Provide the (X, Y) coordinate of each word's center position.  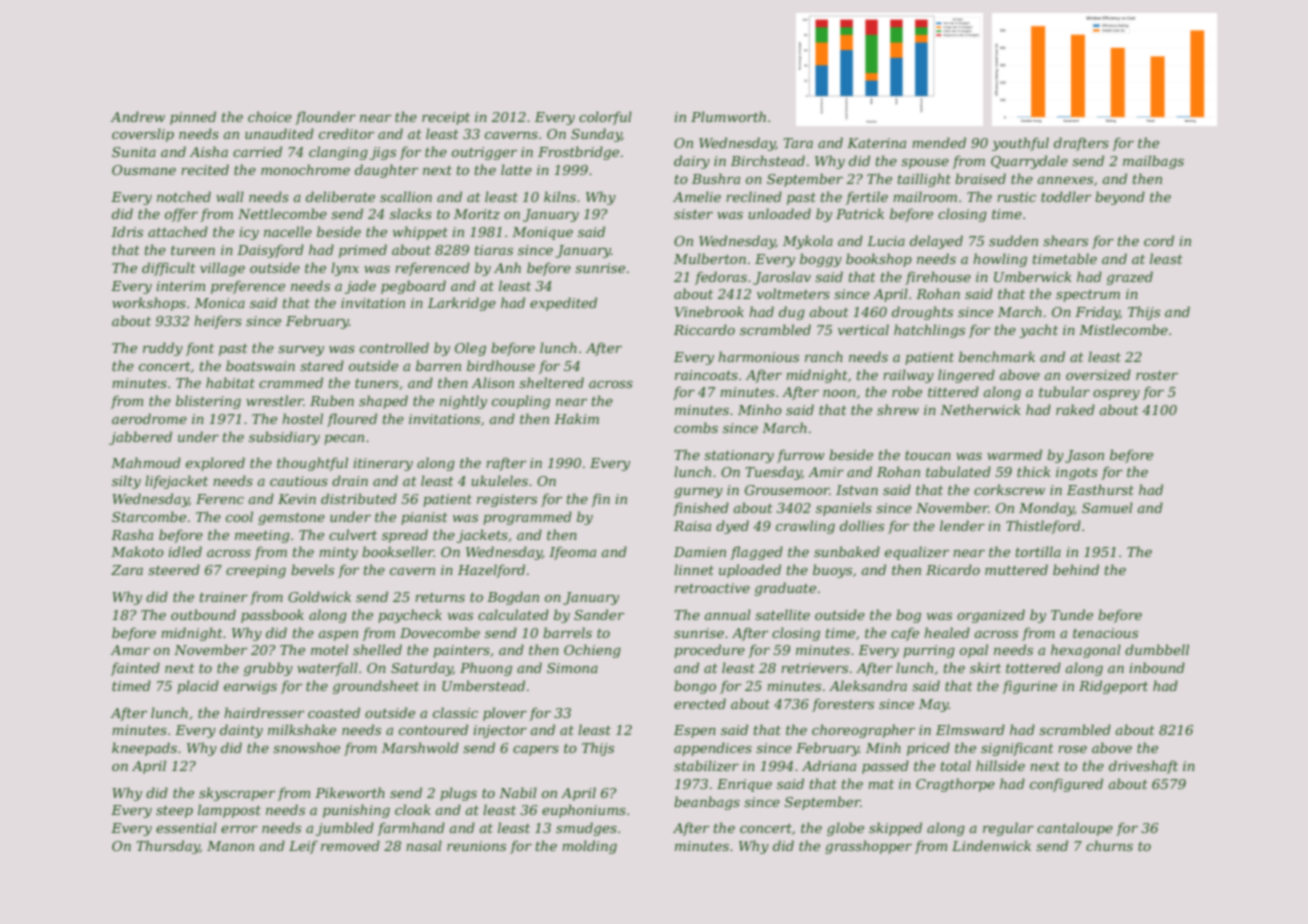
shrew (898, 409)
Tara (798, 143)
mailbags (1153, 162)
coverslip (143, 135)
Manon (230, 846)
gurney (698, 492)
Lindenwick (991, 845)
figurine (1029, 687)
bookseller (398, 551)
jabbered (140, 438)
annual (727, 614)
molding (589, 847)
